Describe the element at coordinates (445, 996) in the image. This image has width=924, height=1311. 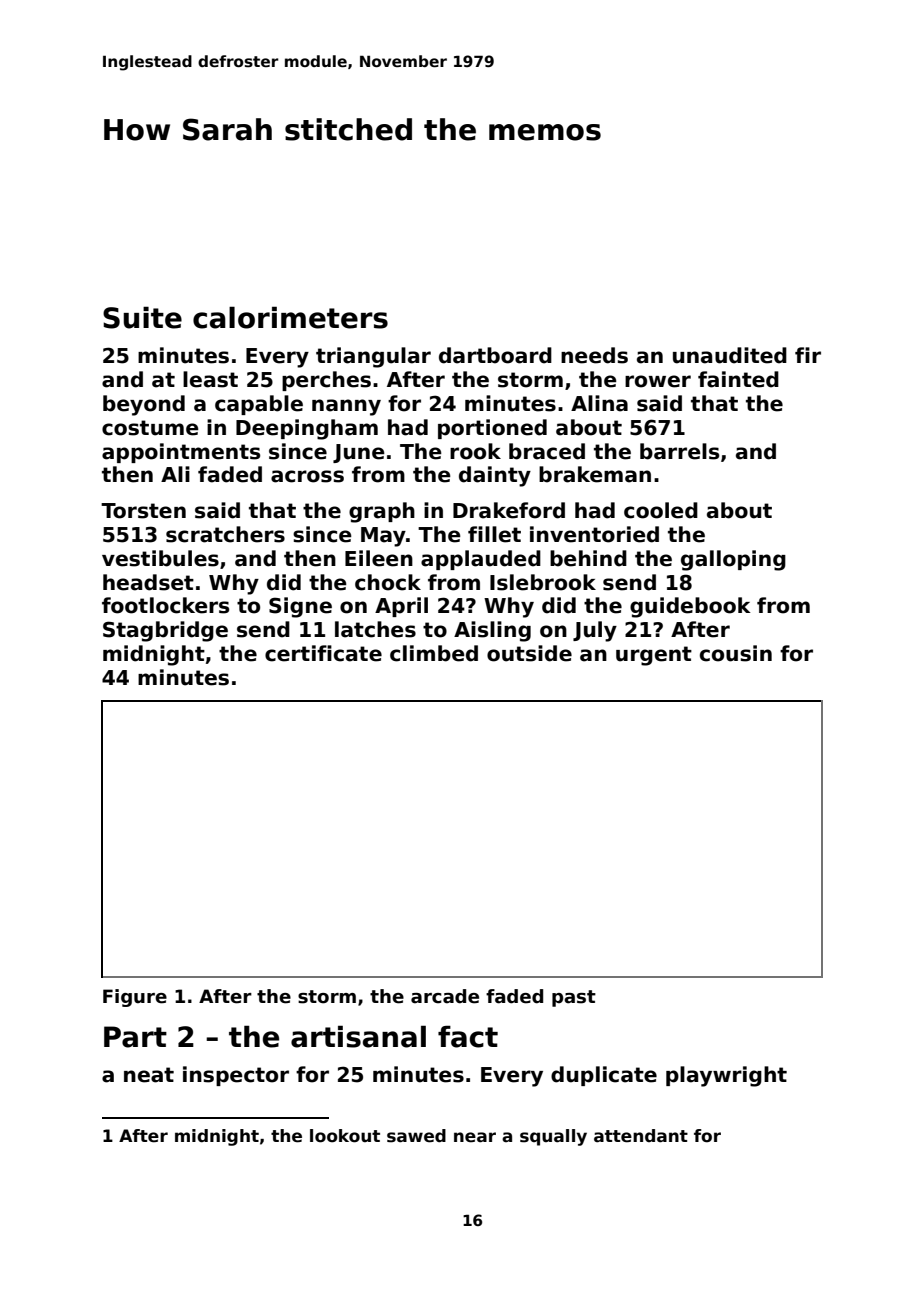
I see `arcade` at that location.
